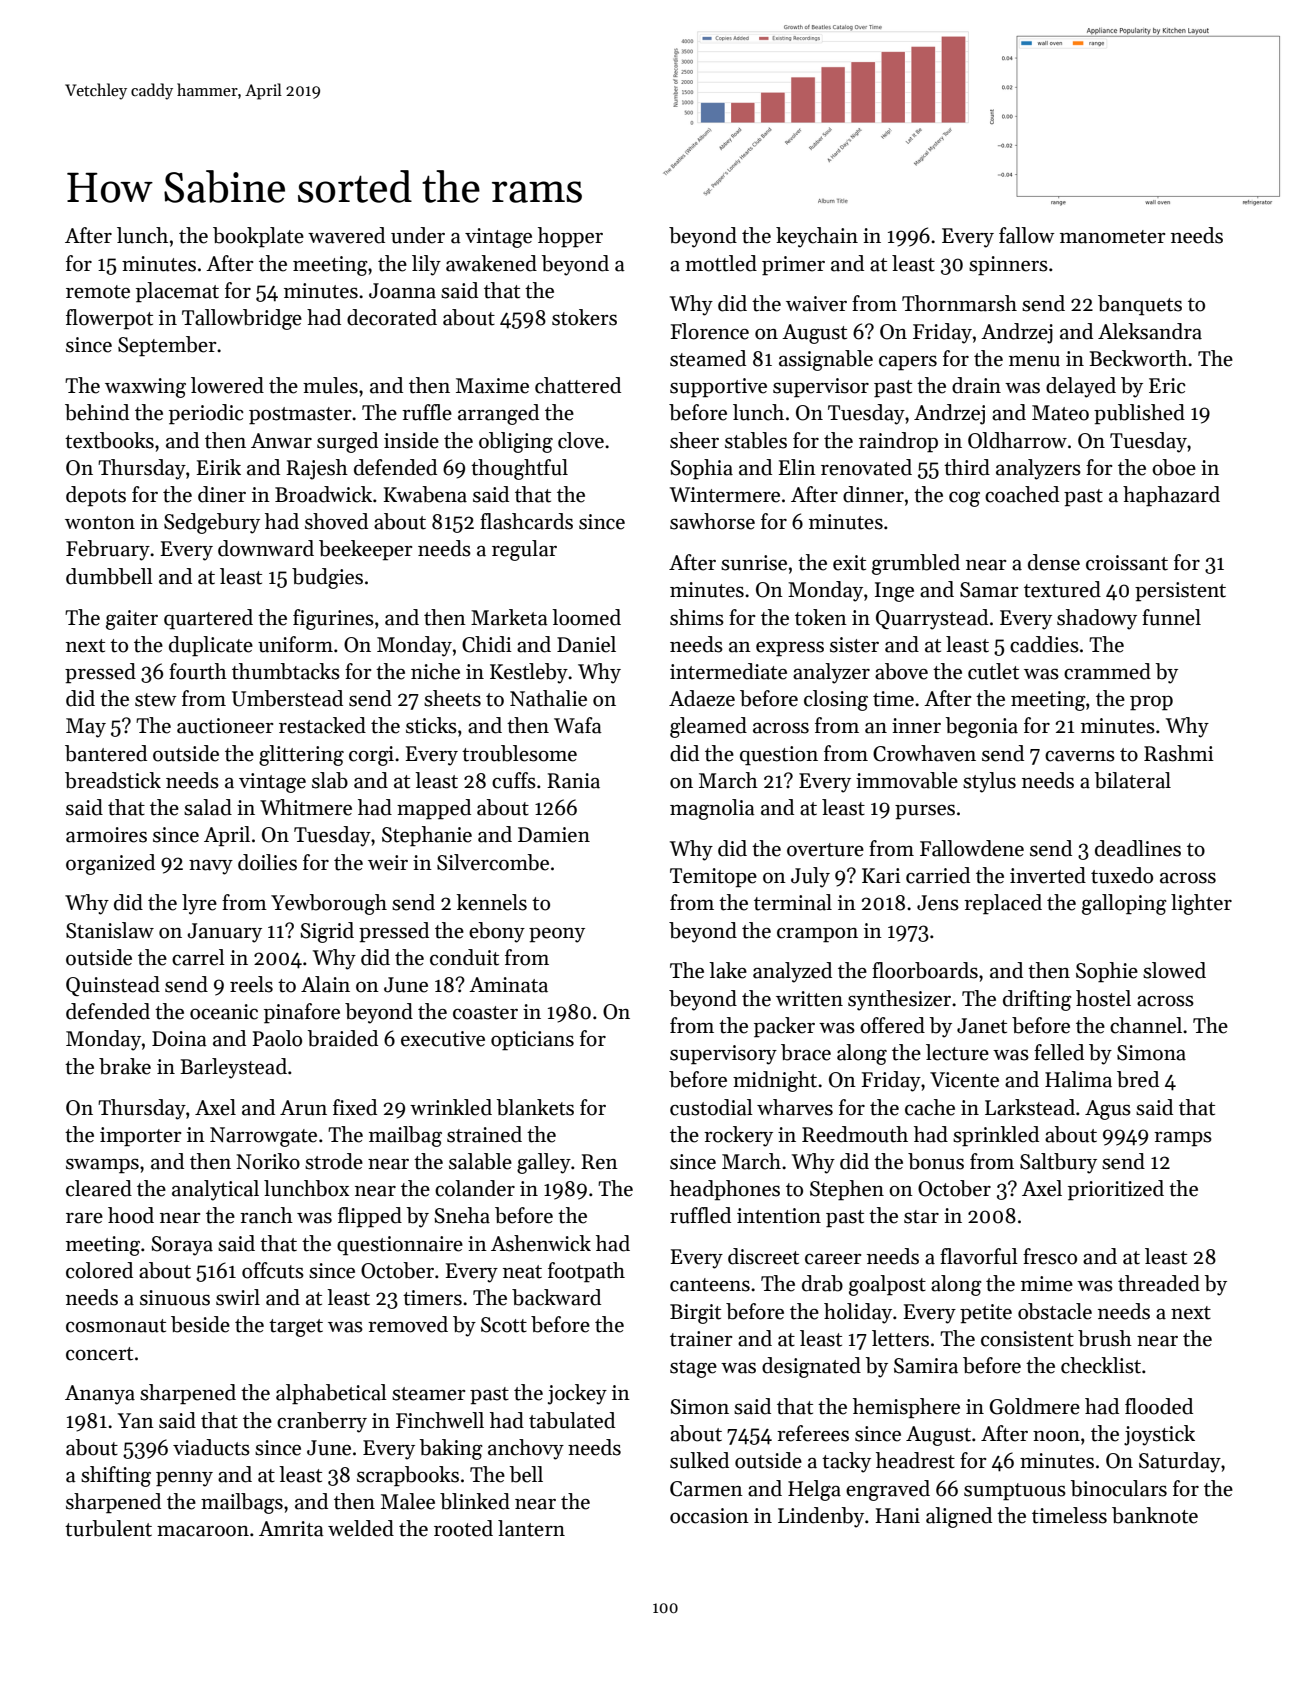 This document has width=1304, height=1688. I want to click on jockey, so click(577, 1394).
